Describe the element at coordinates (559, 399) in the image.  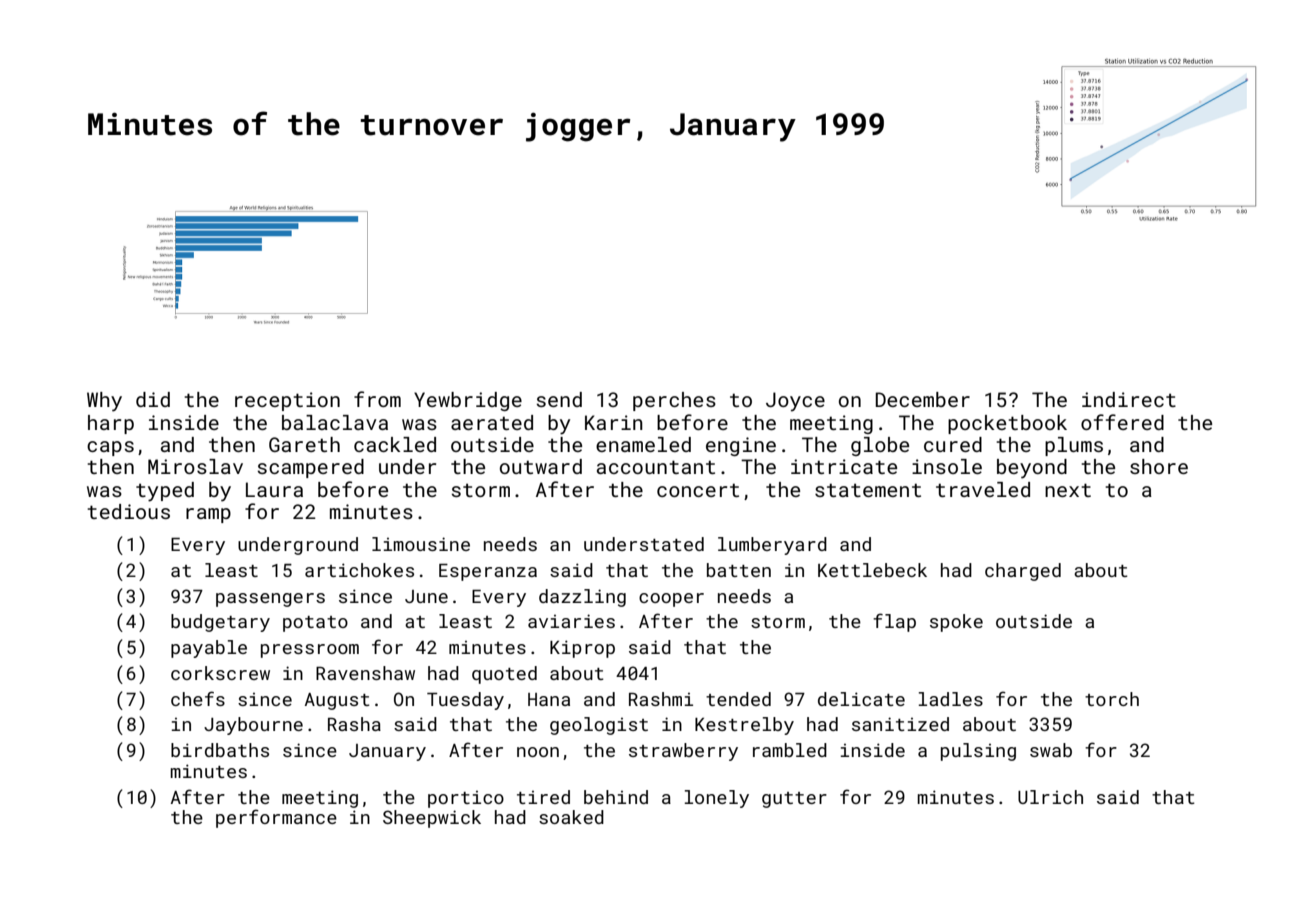
I see `send` at that location.
